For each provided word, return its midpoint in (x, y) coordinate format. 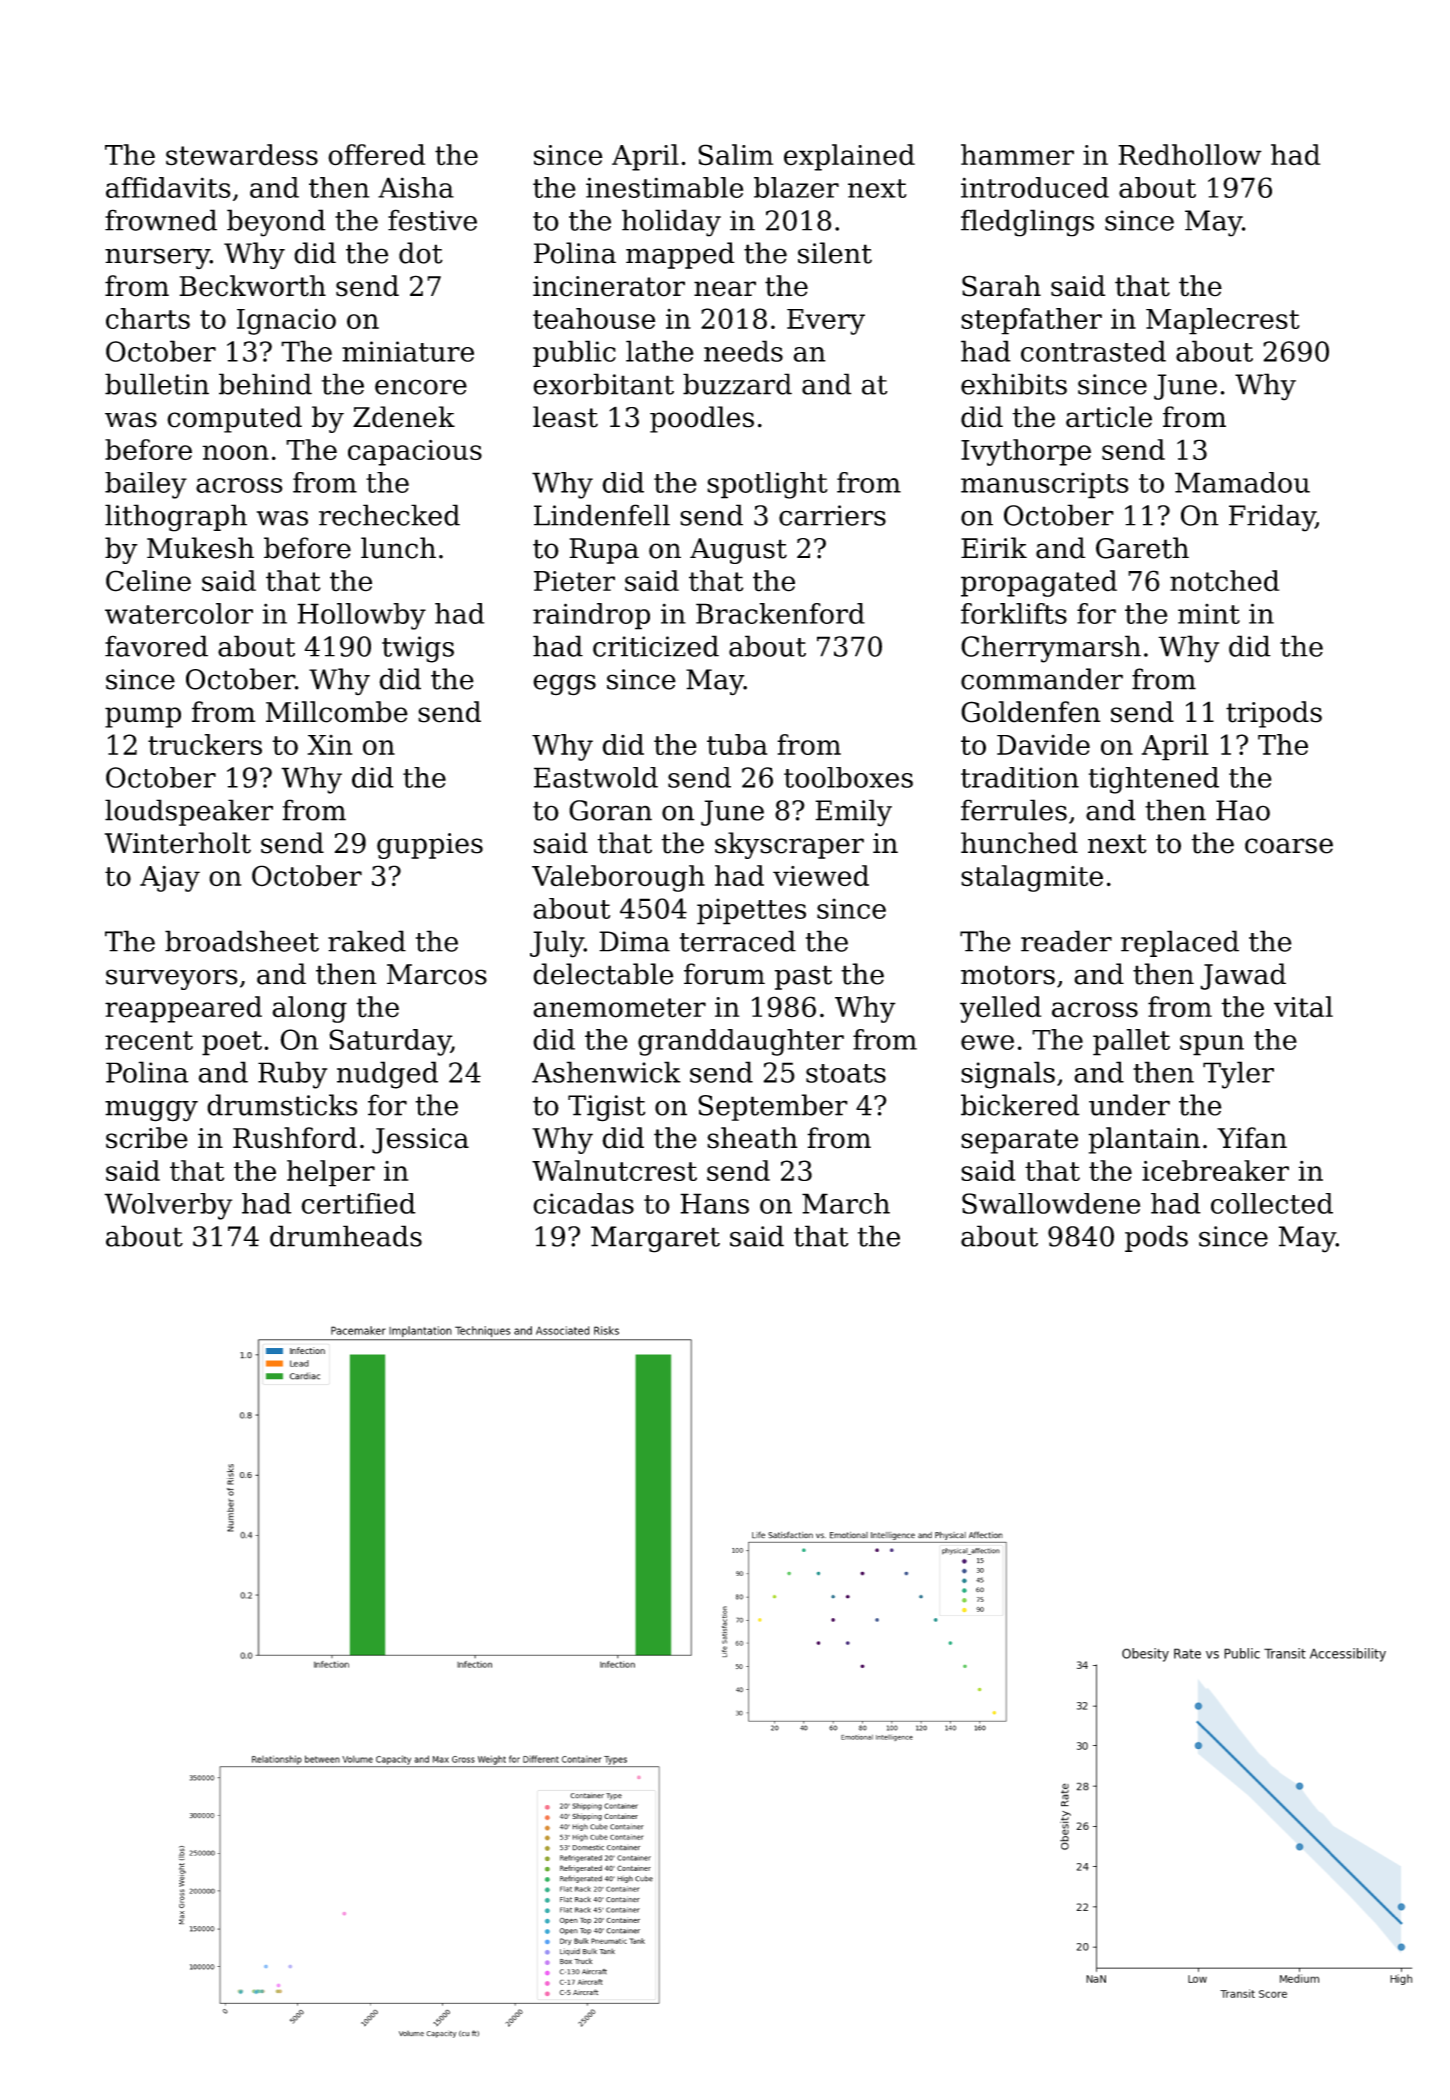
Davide (1043, 744)
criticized (656, 646)
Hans (714, 1203)
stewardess (242, 155)
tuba (737, 744)
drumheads (346, 1236)
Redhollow (1190, 155)
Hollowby (361, 616)
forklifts (1014, 613)
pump (143, 717)
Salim (735, 155)
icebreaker (1215, 1170)
